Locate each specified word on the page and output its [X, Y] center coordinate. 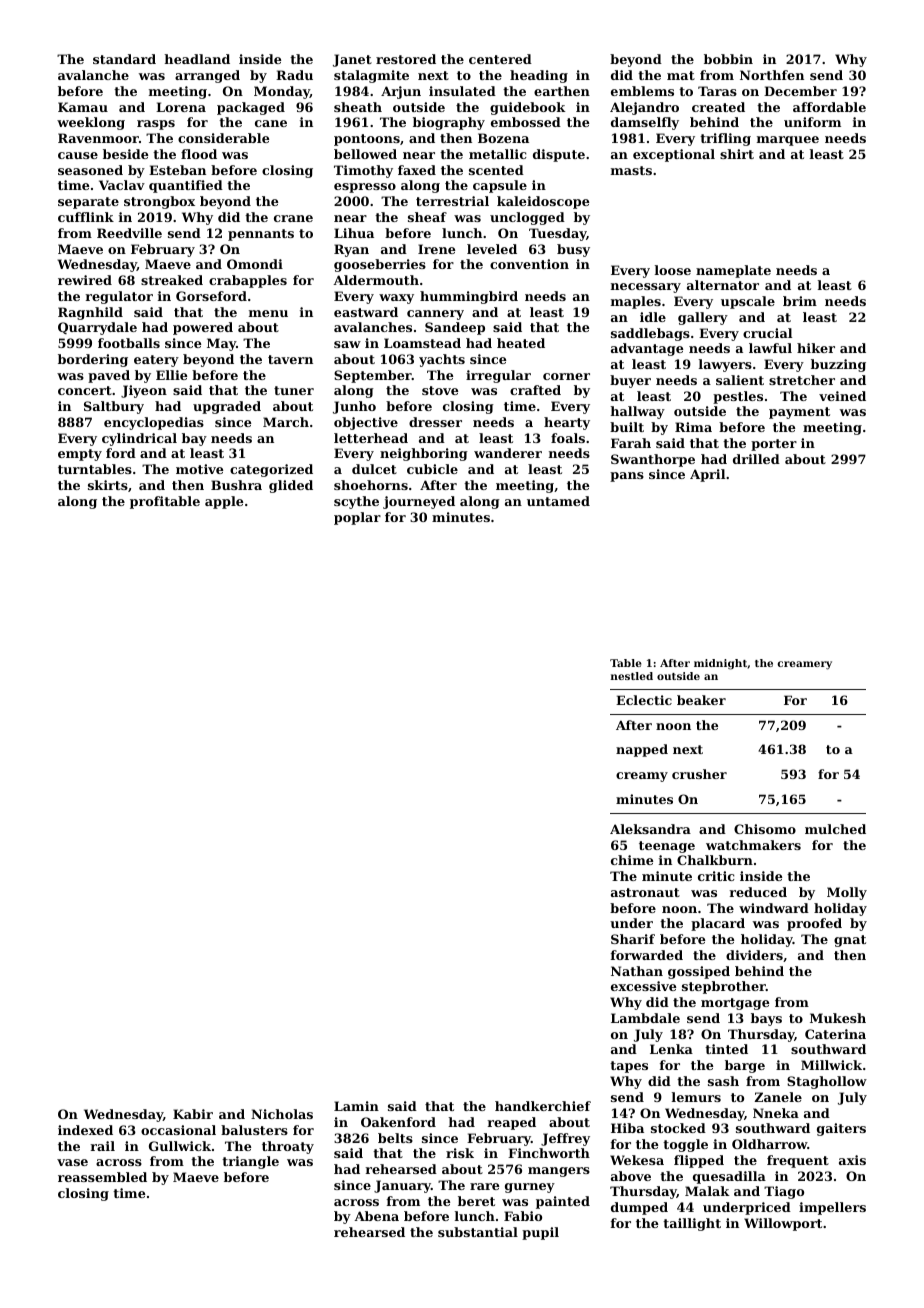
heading [539, 76]
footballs [129, 343]
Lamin [356, 1106]
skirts [108, 485]
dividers [754, 955]
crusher [699, 774]
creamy [642, 777]
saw [347, 344]
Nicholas [282, 1114]
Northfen [772, 75]
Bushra [236, 485]
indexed [85, 1130]
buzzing [838, 365]
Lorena [181, 107]
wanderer [508, 453]
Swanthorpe [653, 460]
